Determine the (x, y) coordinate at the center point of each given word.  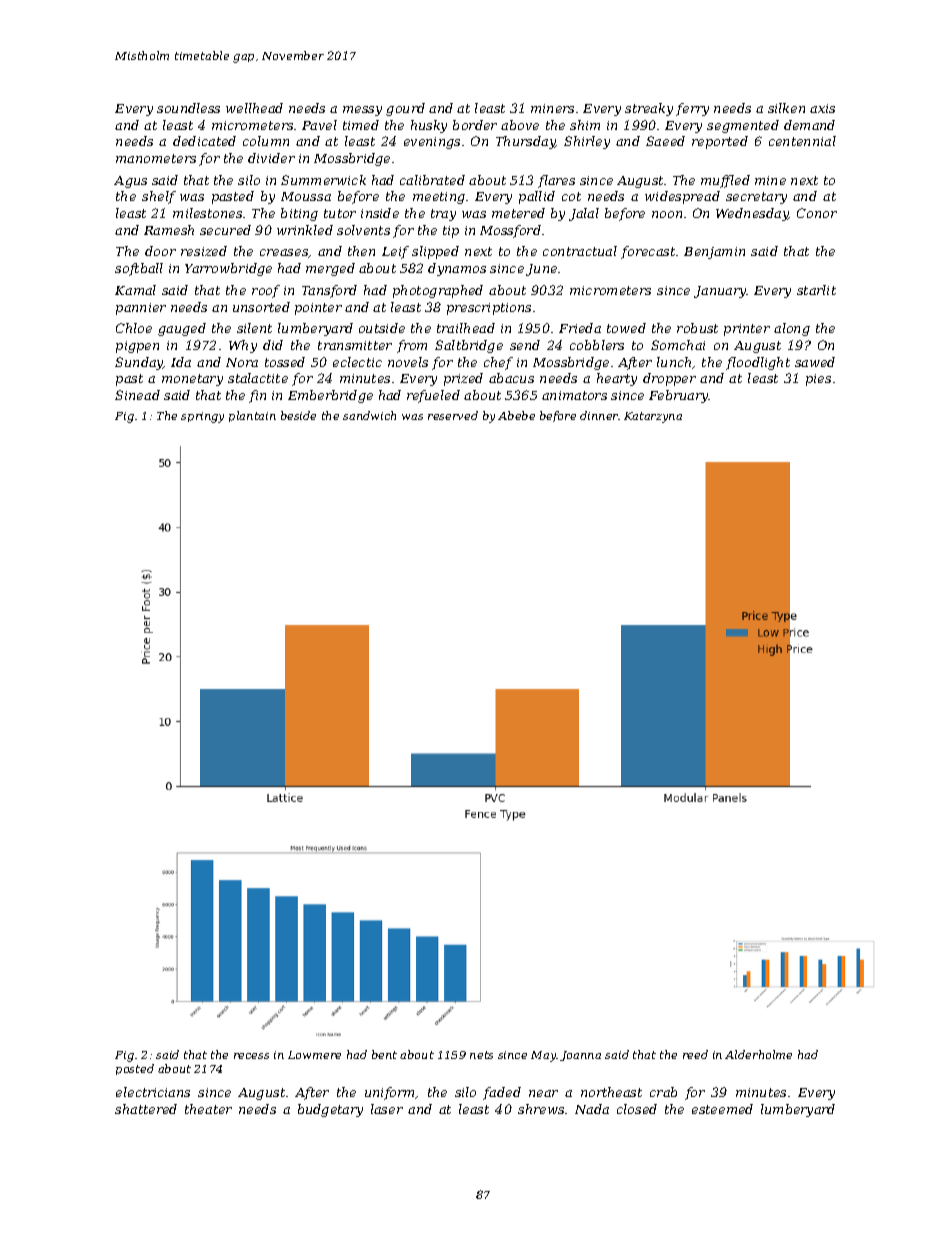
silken (786, 108)
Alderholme (758, 1054)
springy (202, 417)
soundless (188, 108)
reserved (453, 415)
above (520, 125)
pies (818, 380)
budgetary (330, 1110)
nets (481, 1055)
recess (251, 1056)
